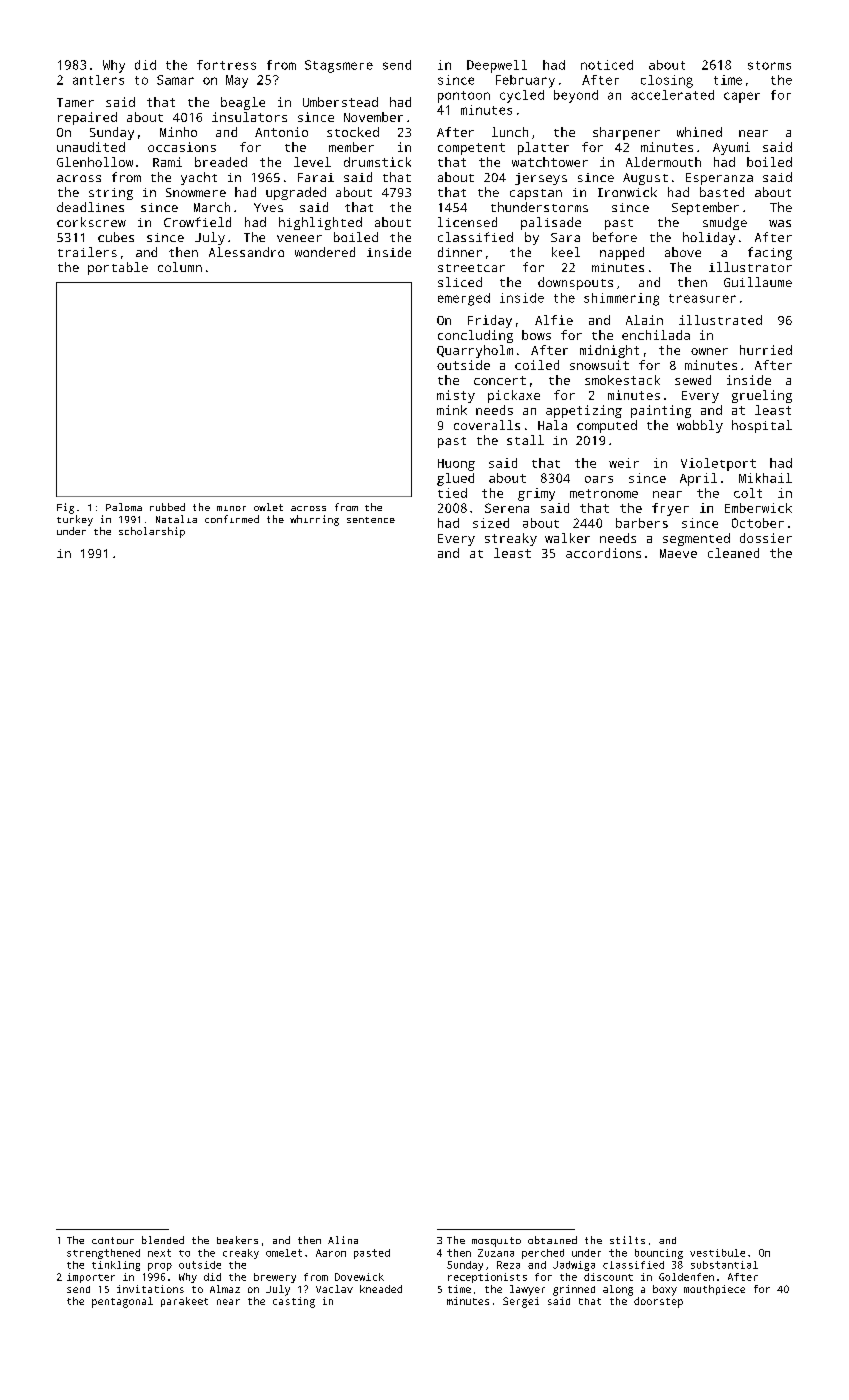 The image size is (849, 1400). Describe the element at coordinates (237, 1240) in the screenshot. I see `beakers` at that location.
